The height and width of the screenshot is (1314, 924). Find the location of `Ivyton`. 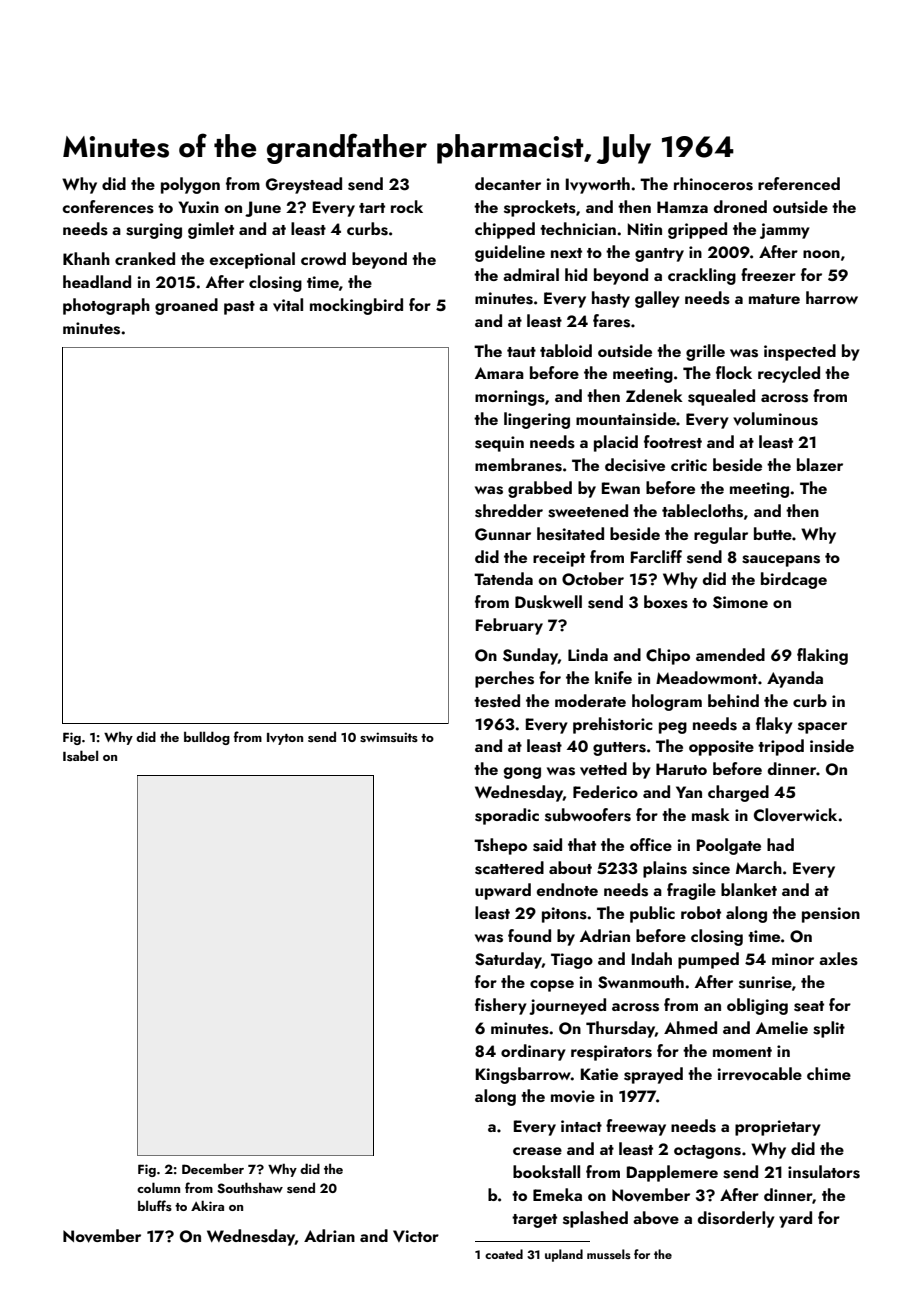

Ivyton is located at coordinates (285, 739).
